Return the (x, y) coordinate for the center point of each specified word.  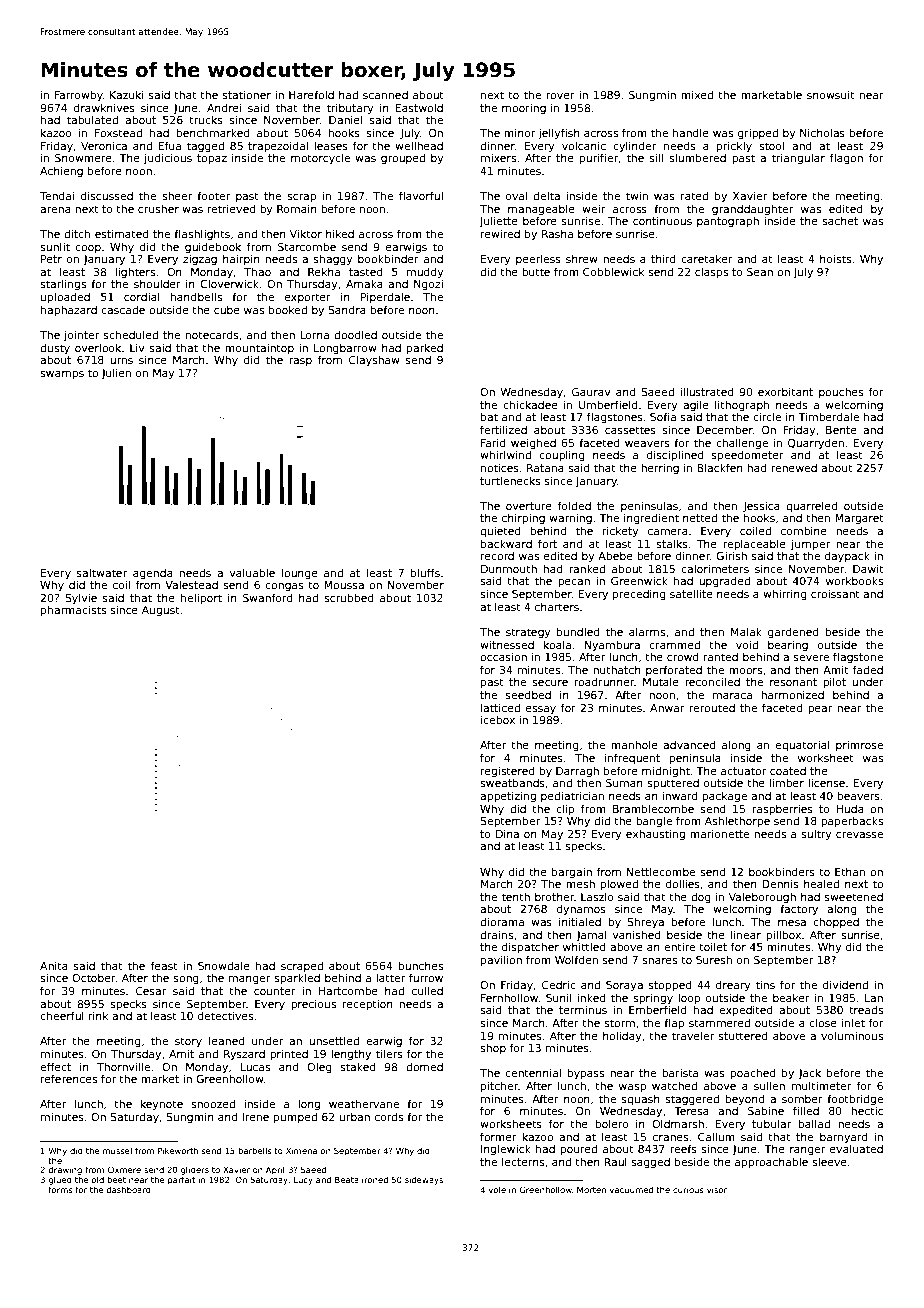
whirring (785, 595)
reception (368, 1005)
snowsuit (831, 95)
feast (164, 965)
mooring (524, 109)
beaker (791, 998)
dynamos (581, 910)
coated (788, 771)
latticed (500, 707)
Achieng (61, 172)
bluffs (425, 572)
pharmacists (73, 610)
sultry (816, 835)
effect (55, 1066)
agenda (153, 574)
